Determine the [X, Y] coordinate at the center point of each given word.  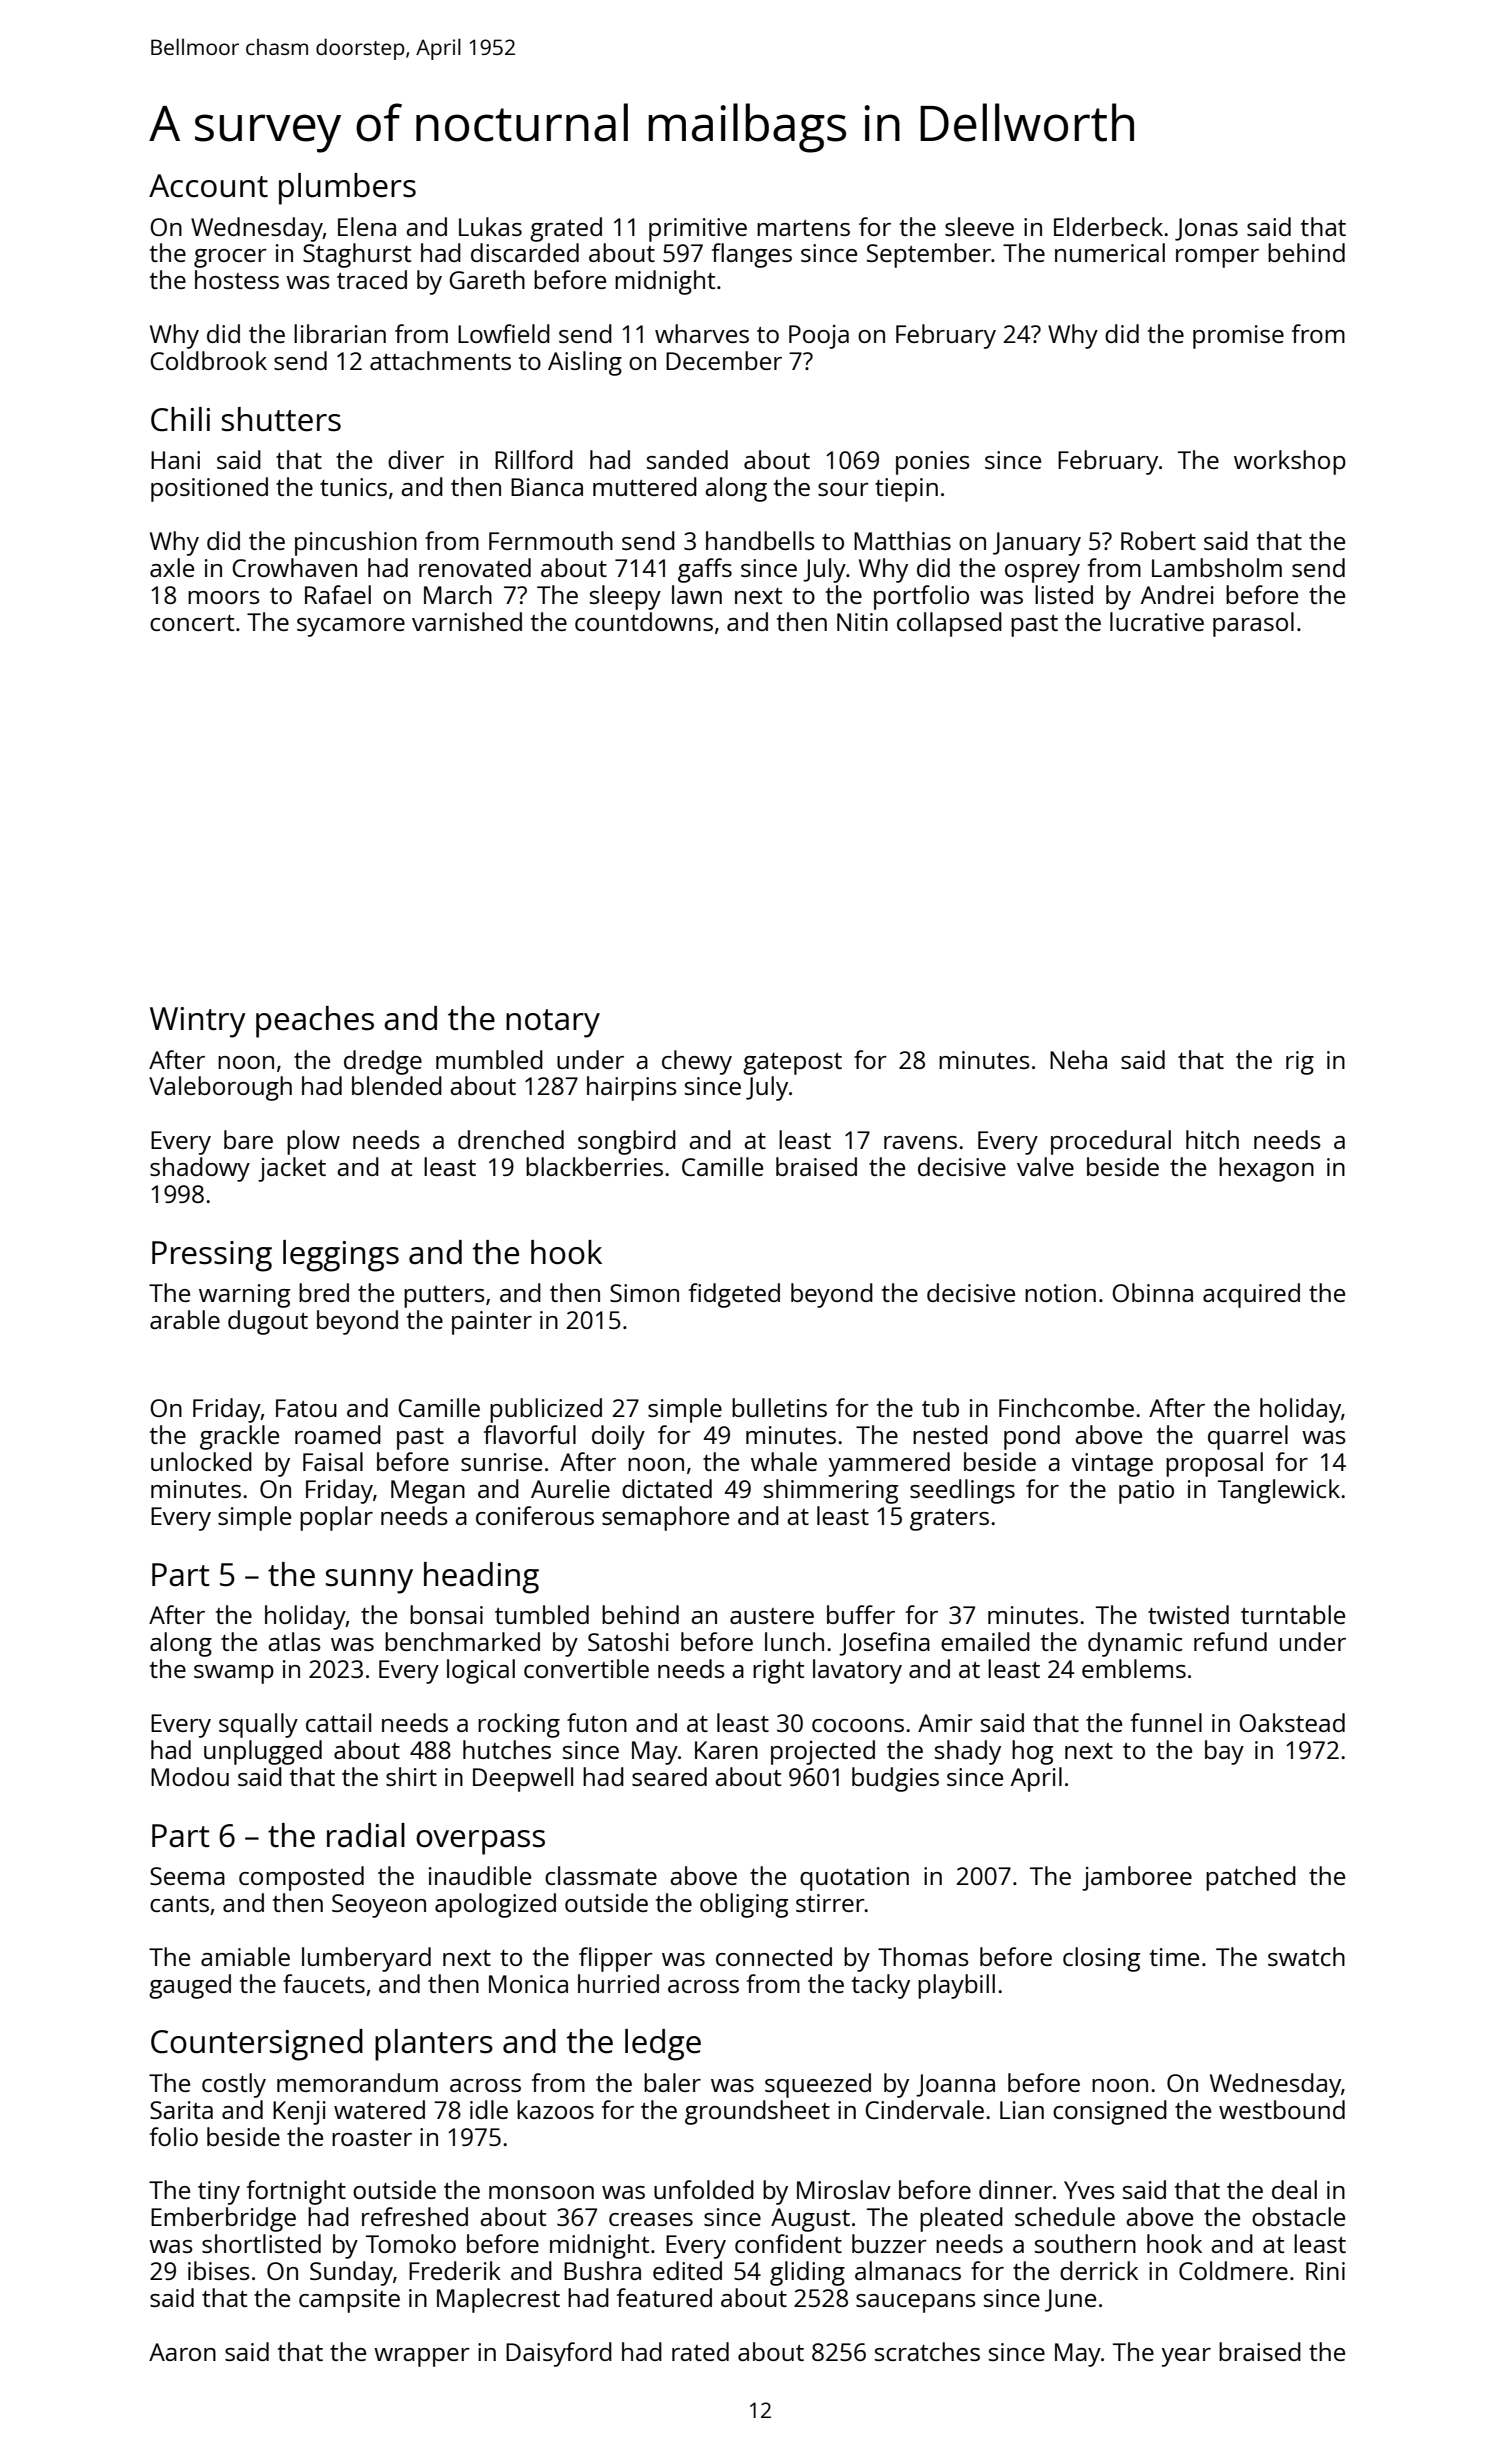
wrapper [422, 2357]
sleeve [979, 226]
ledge [663, 2045]
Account [208, 186]
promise [1238, 337]
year [1186, 2357]
